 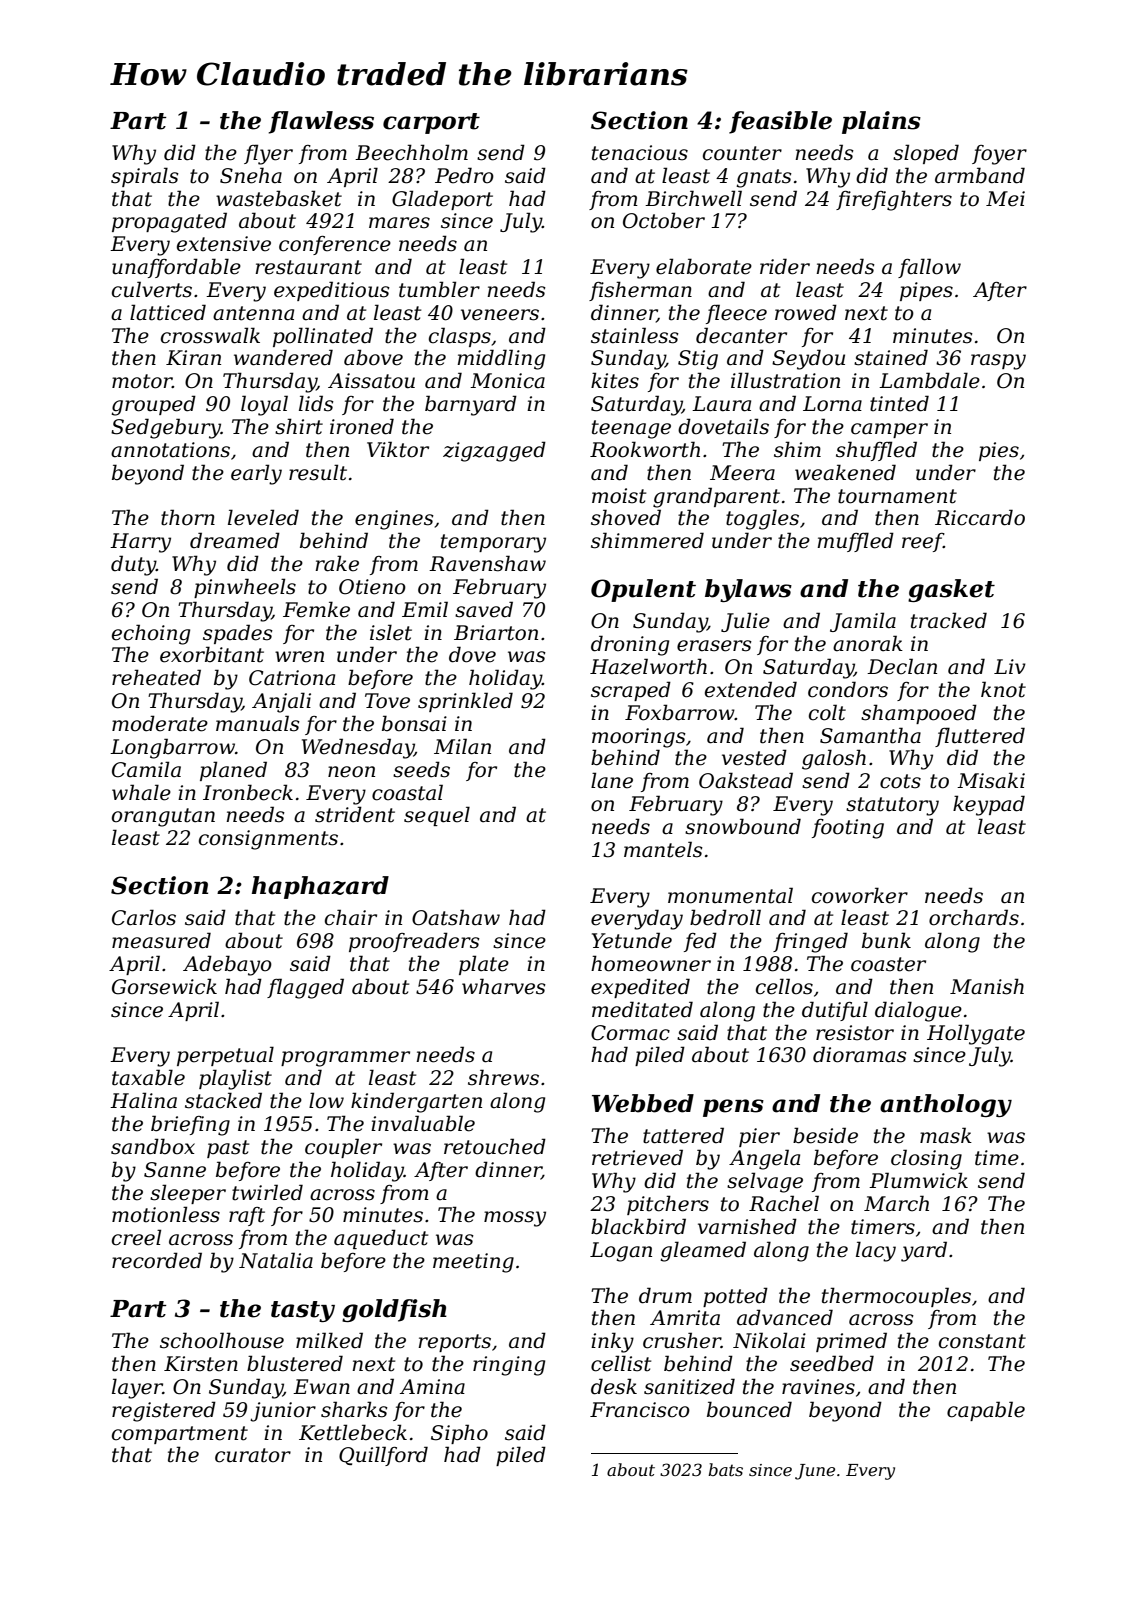 What do you see at coordinates (987, 986) in the screenshot?
I see `Manish` at bounding box center [987, 986].
